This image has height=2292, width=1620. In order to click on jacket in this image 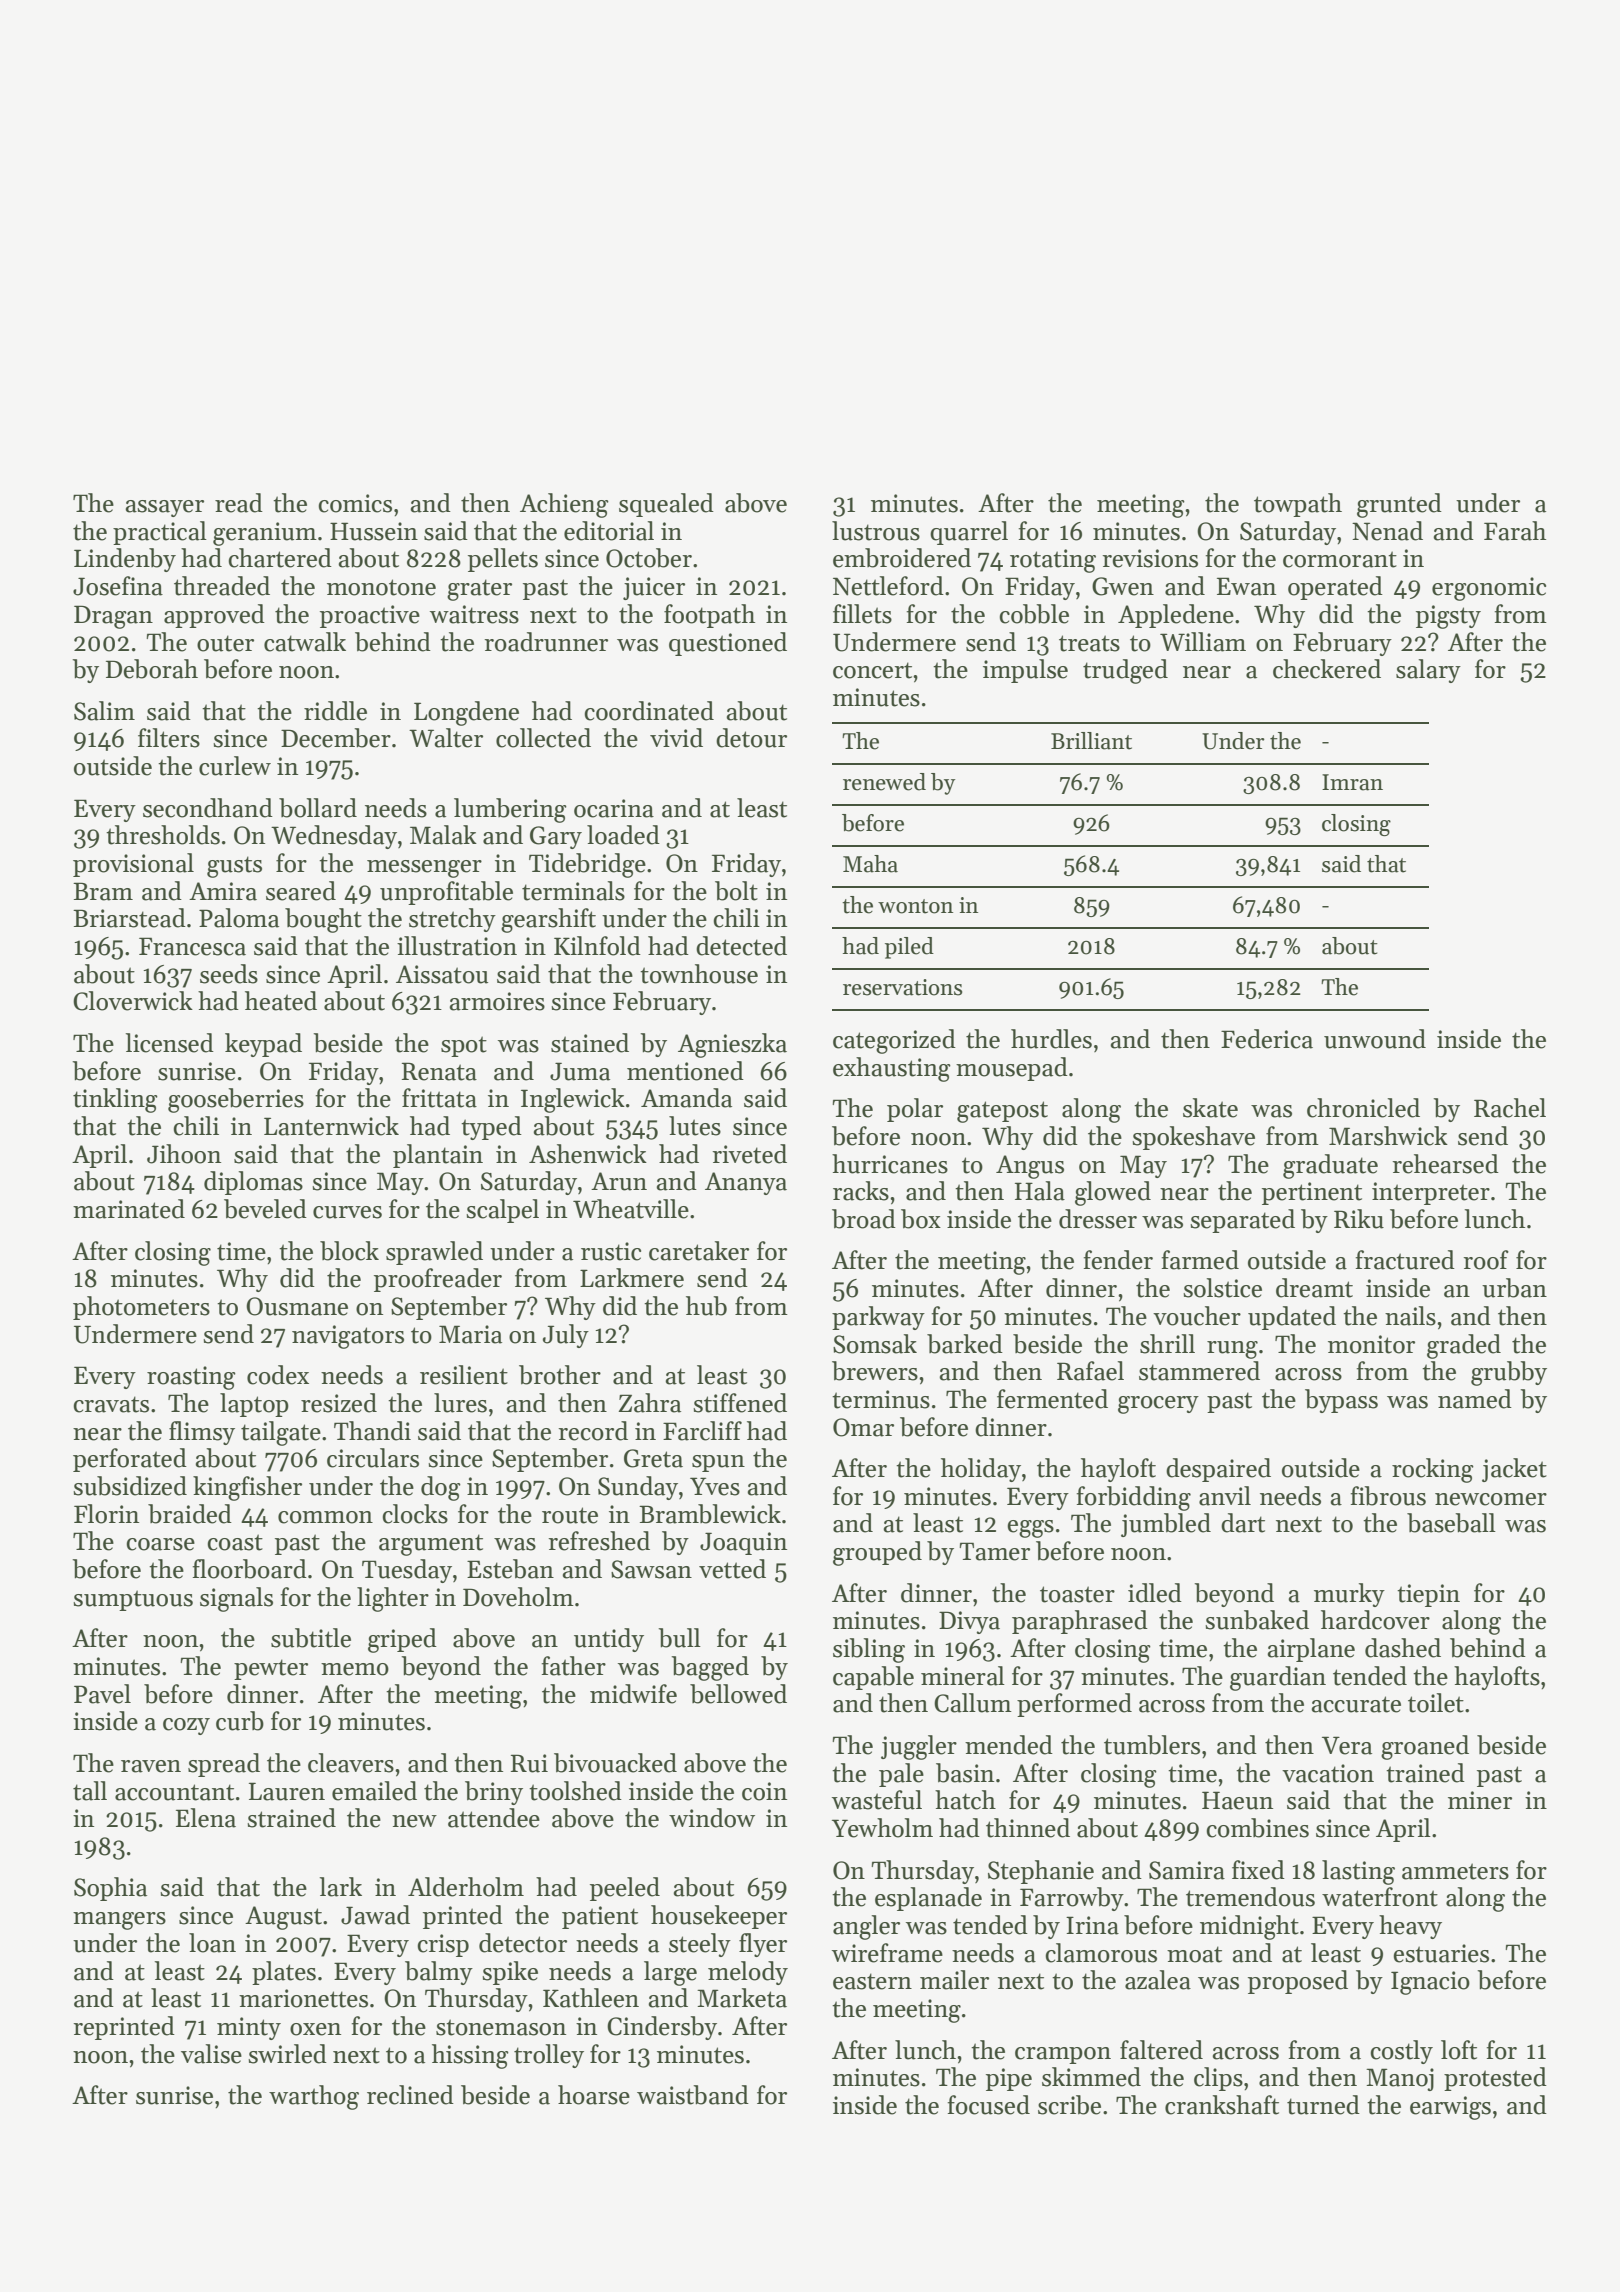, I will do `click(1514, 1470)`.
